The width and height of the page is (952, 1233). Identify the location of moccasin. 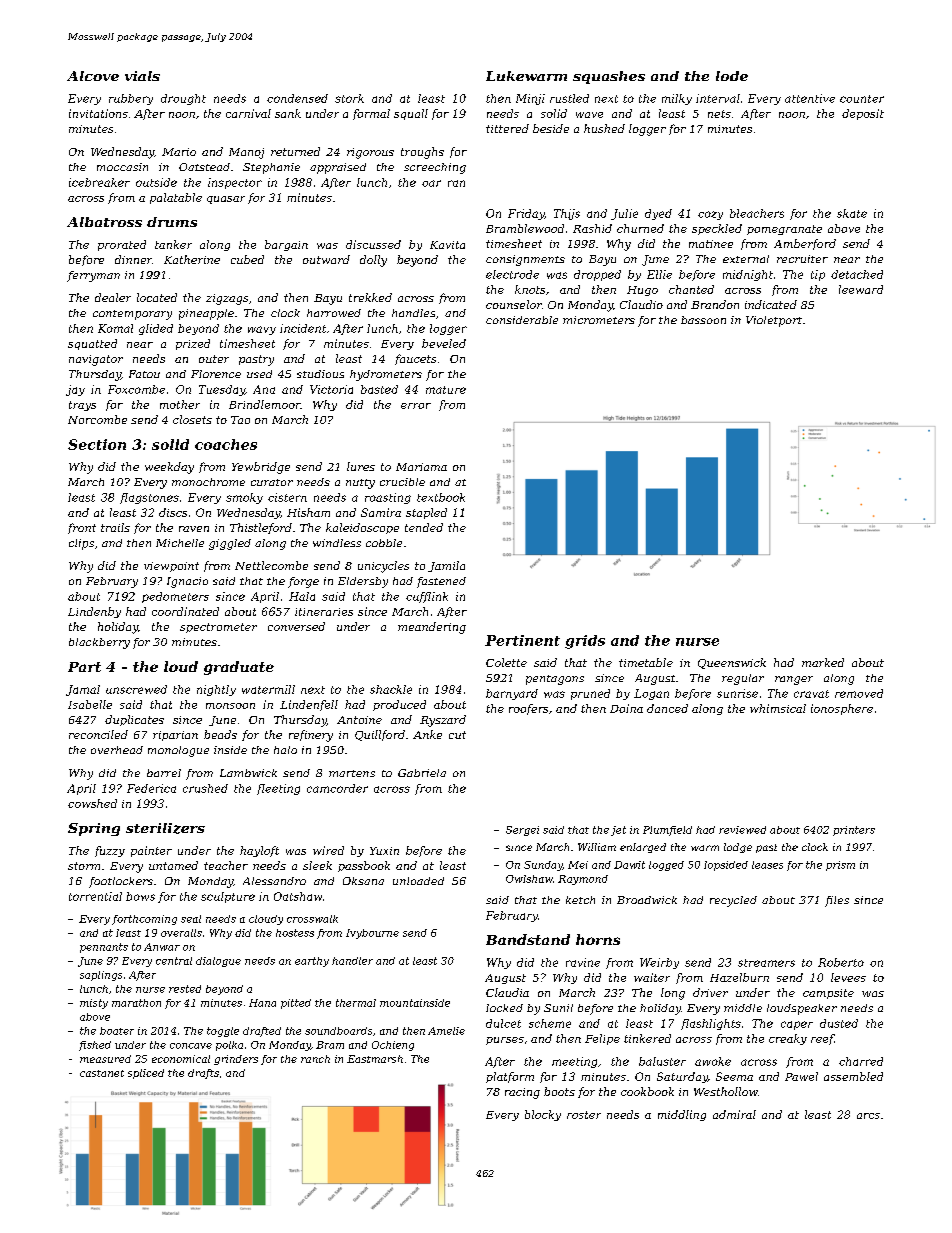
(122, 167).
